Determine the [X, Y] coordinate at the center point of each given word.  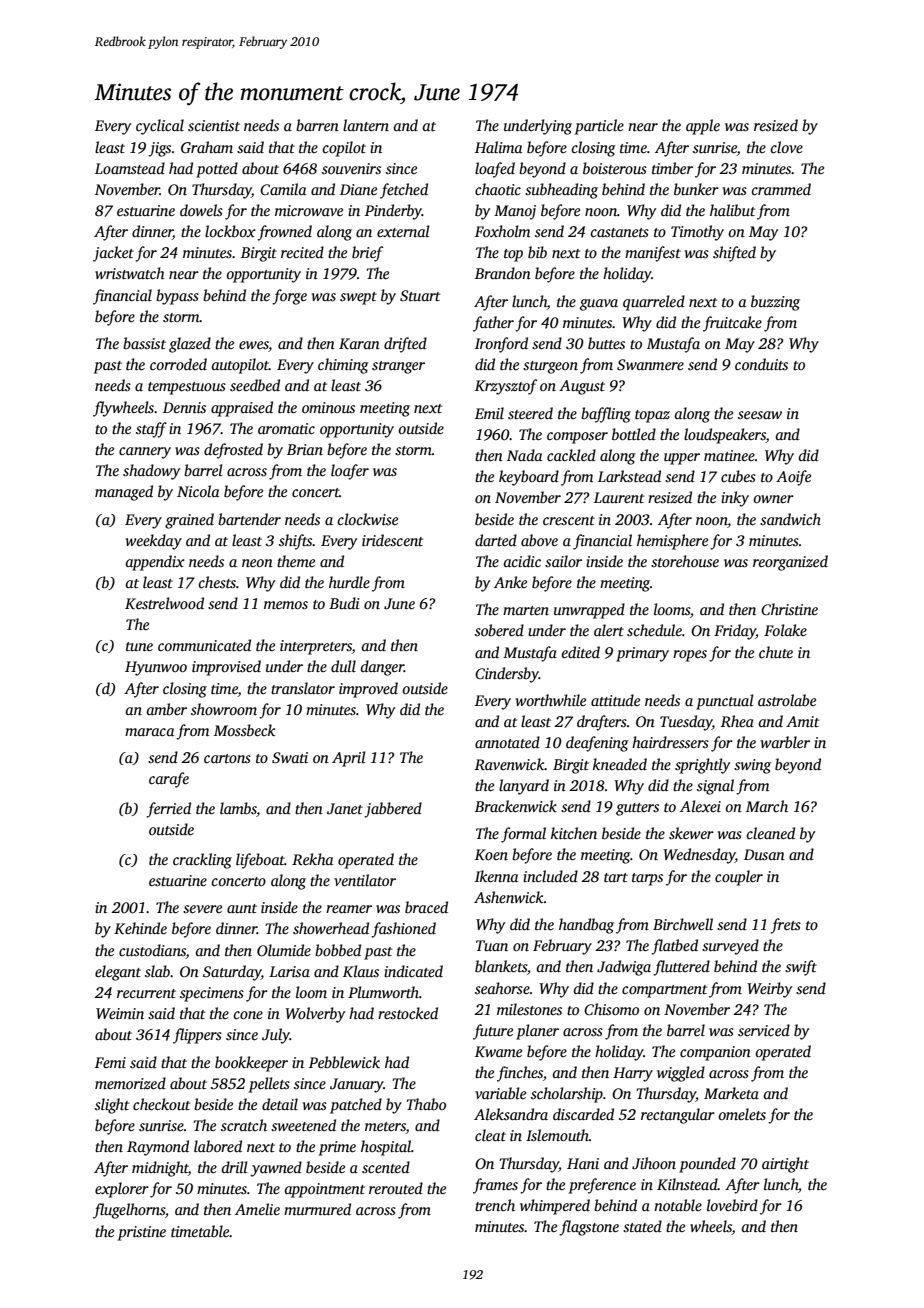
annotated [507, 742]
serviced [764, 1030]
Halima [499, 147]
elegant [118, 973]
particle [599, 127]
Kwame [498, 1051]
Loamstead [130, 168]
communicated [204, 645]
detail [280, 1104]
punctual [725, 702]
